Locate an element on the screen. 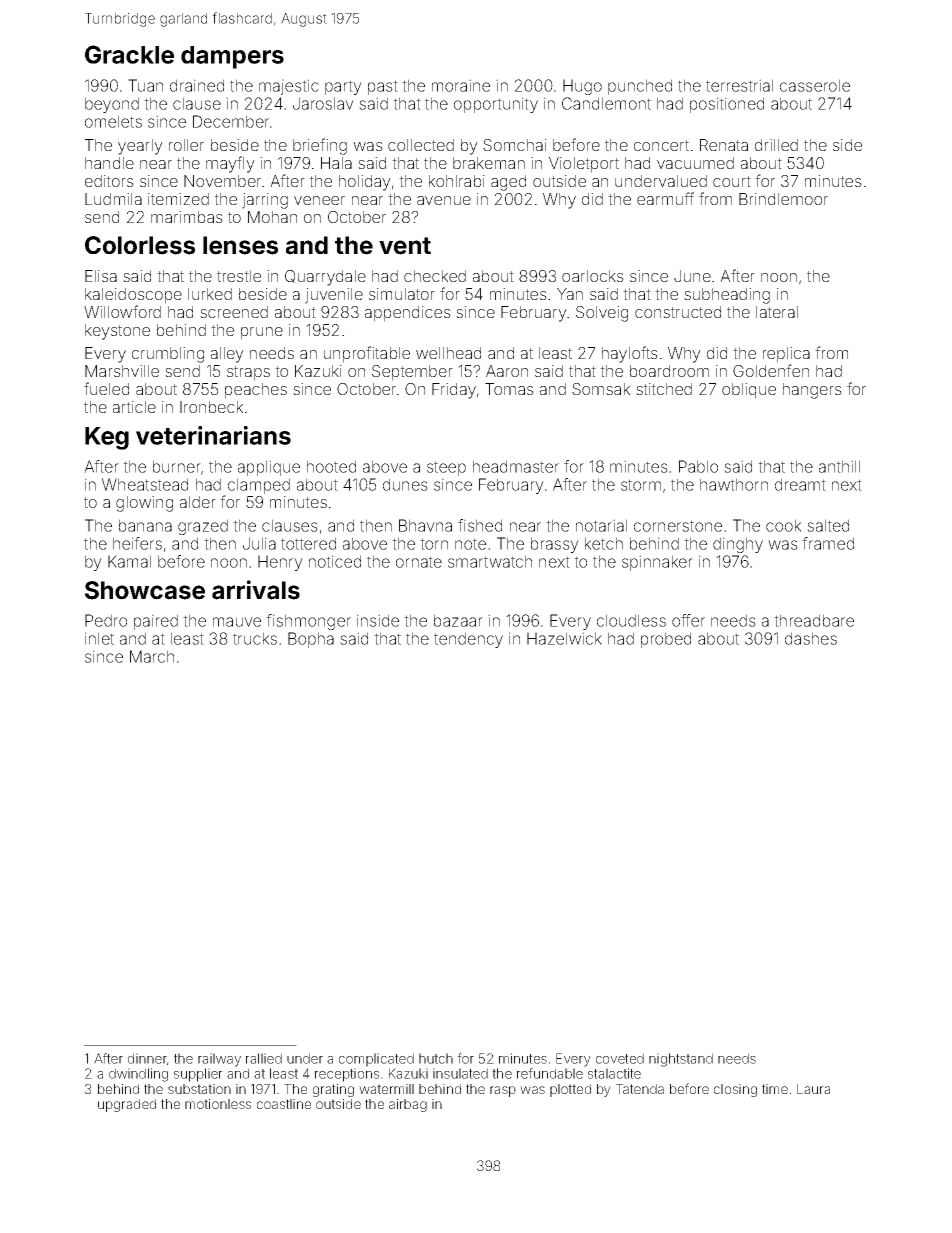 The width and height of the screenshot is (952, 1233). threadbare is located at coordinates (814, 620).
